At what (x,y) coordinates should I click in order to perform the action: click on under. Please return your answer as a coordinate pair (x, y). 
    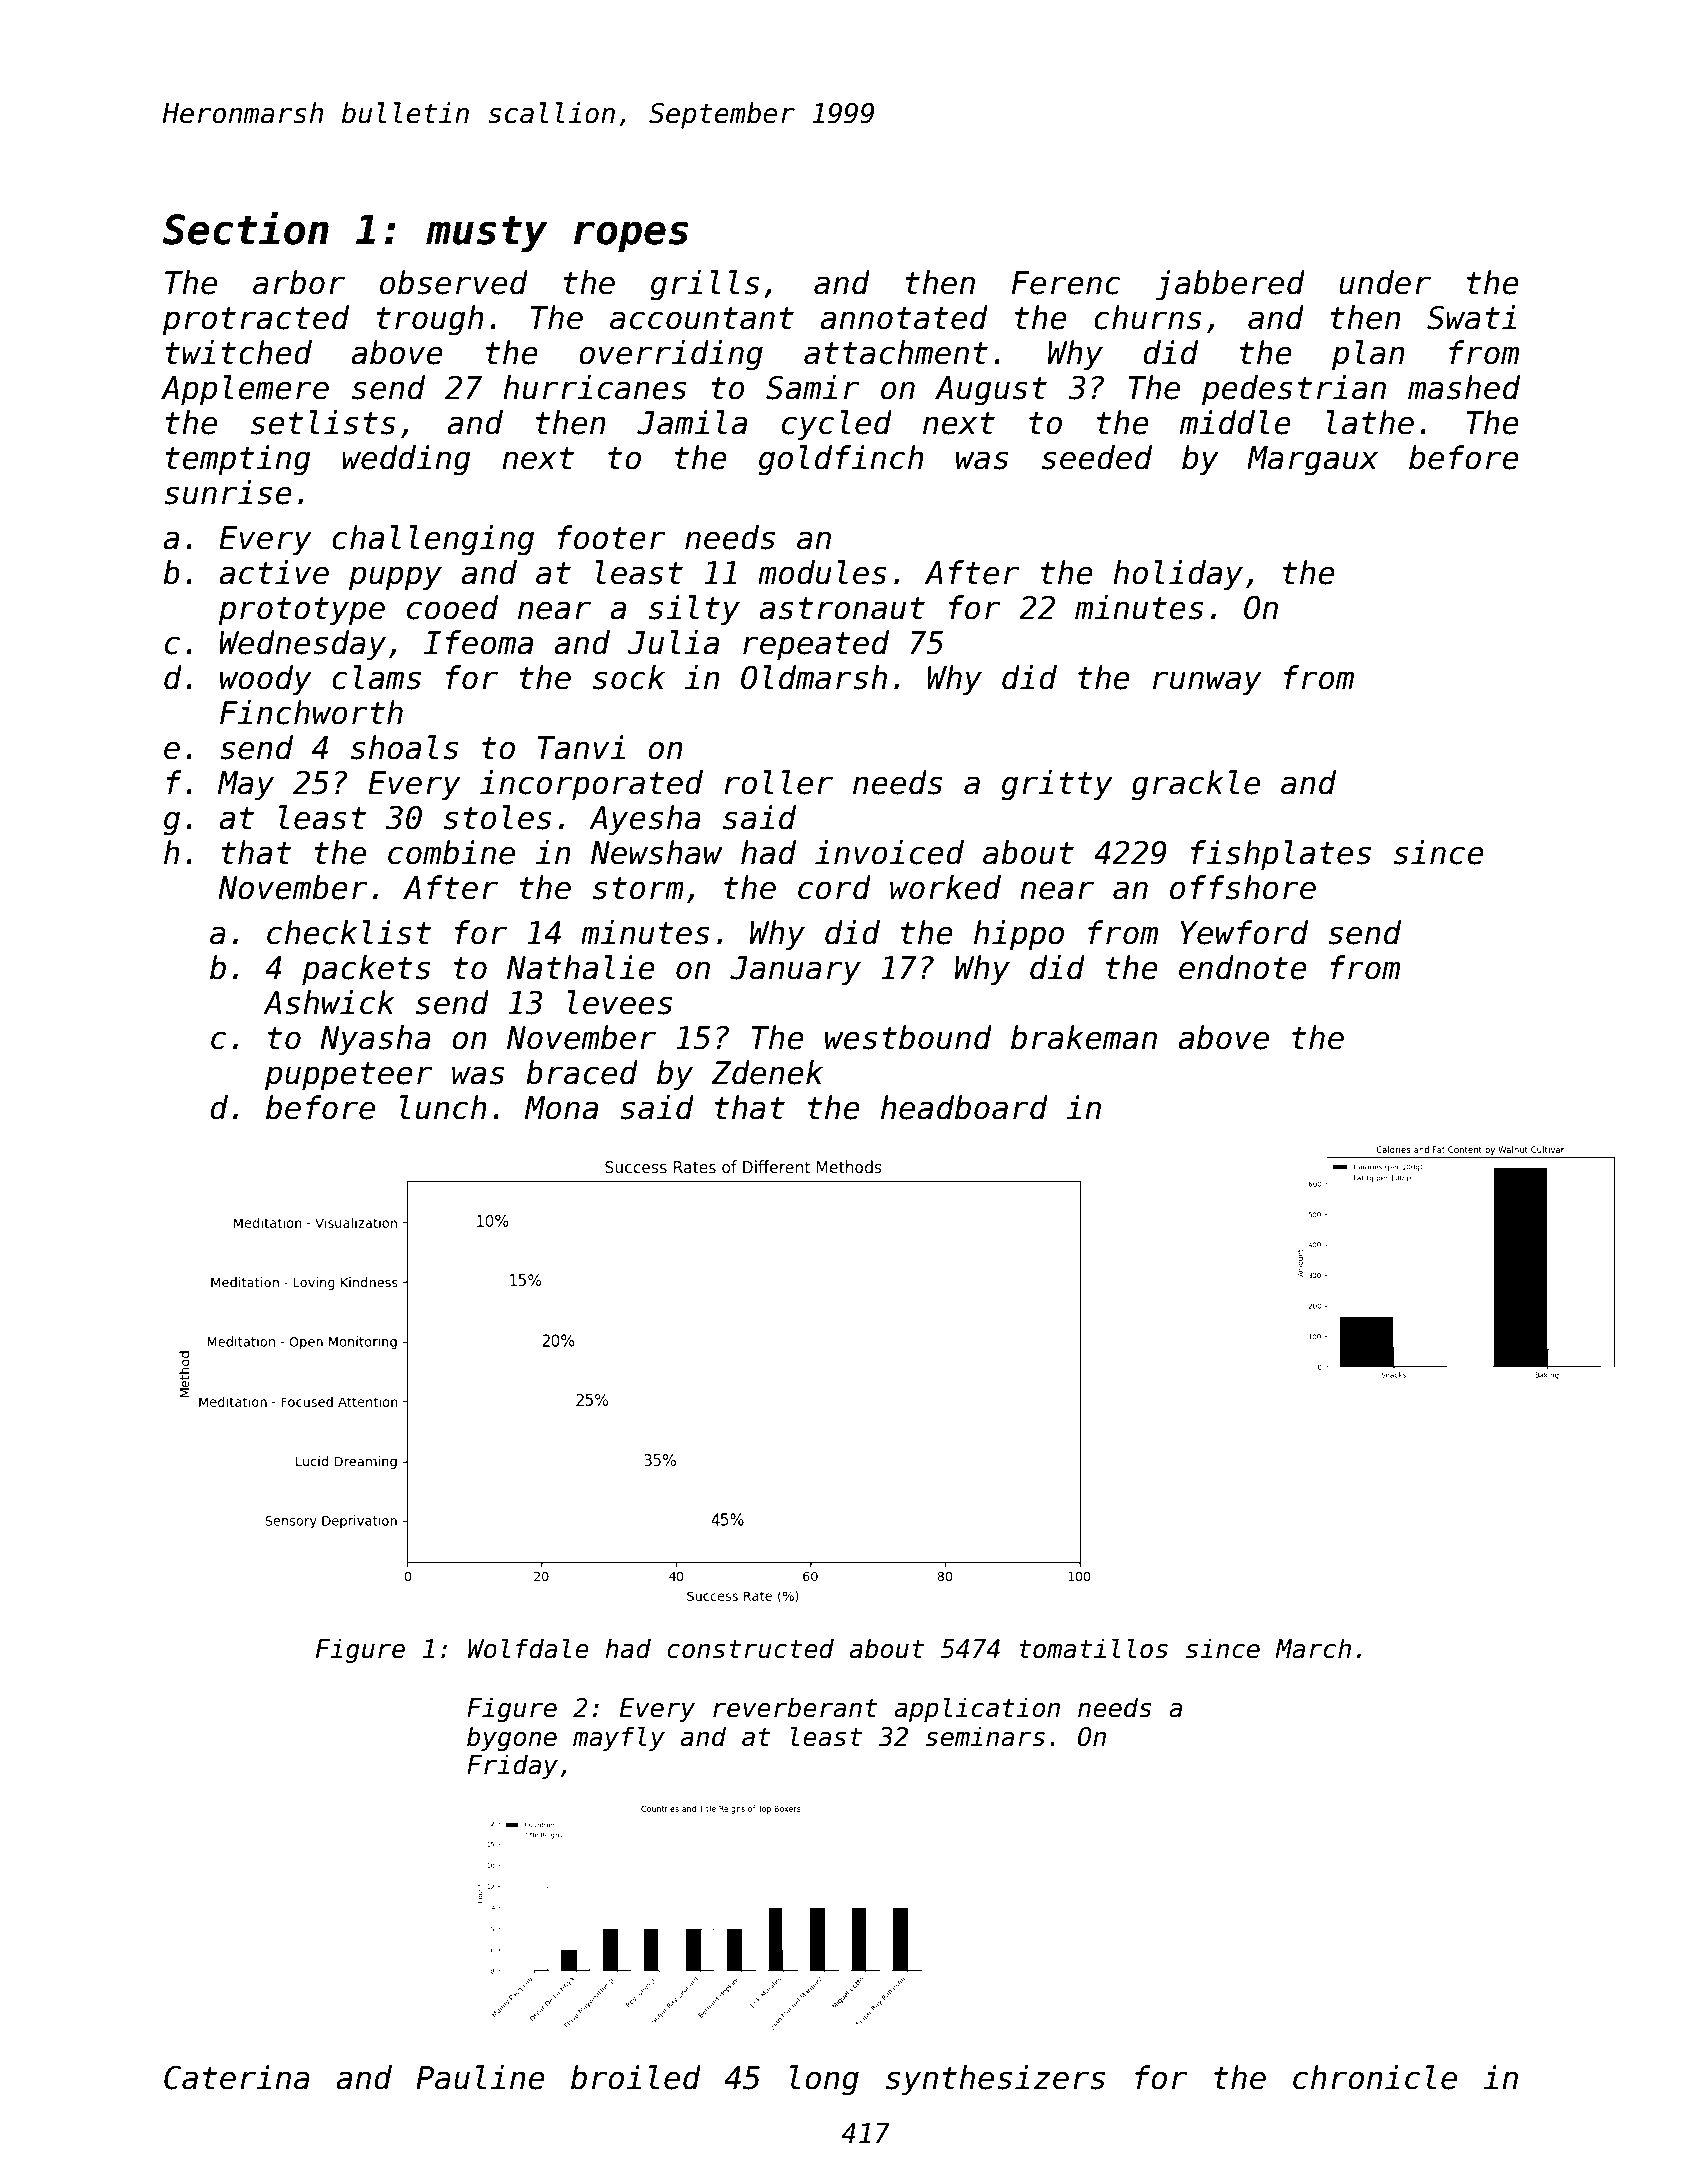
    Looking at the image, I should click on (1385, 282).
